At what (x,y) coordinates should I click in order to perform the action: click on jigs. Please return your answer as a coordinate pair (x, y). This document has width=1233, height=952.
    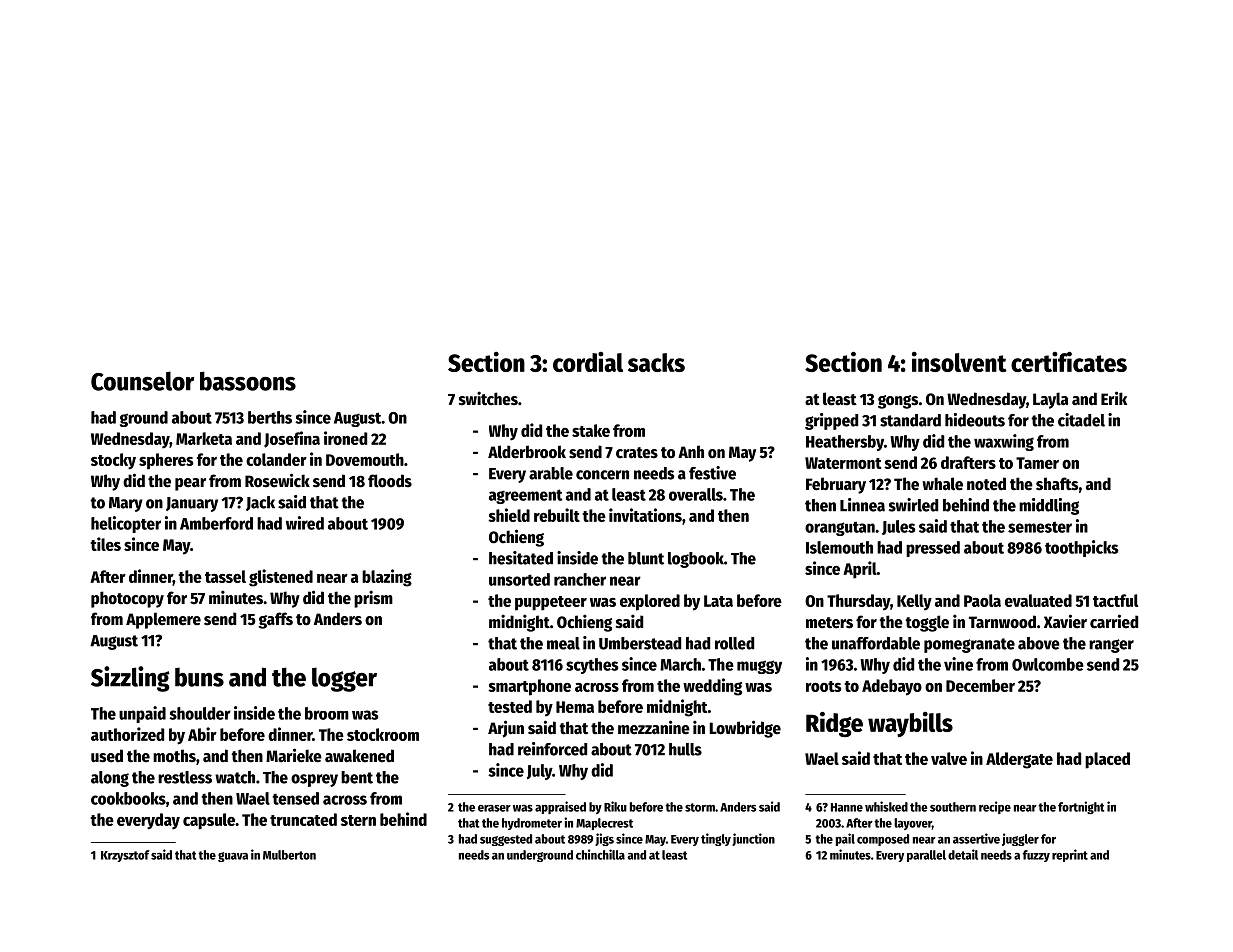
    Looking at the image, I should click on (604, 839).
